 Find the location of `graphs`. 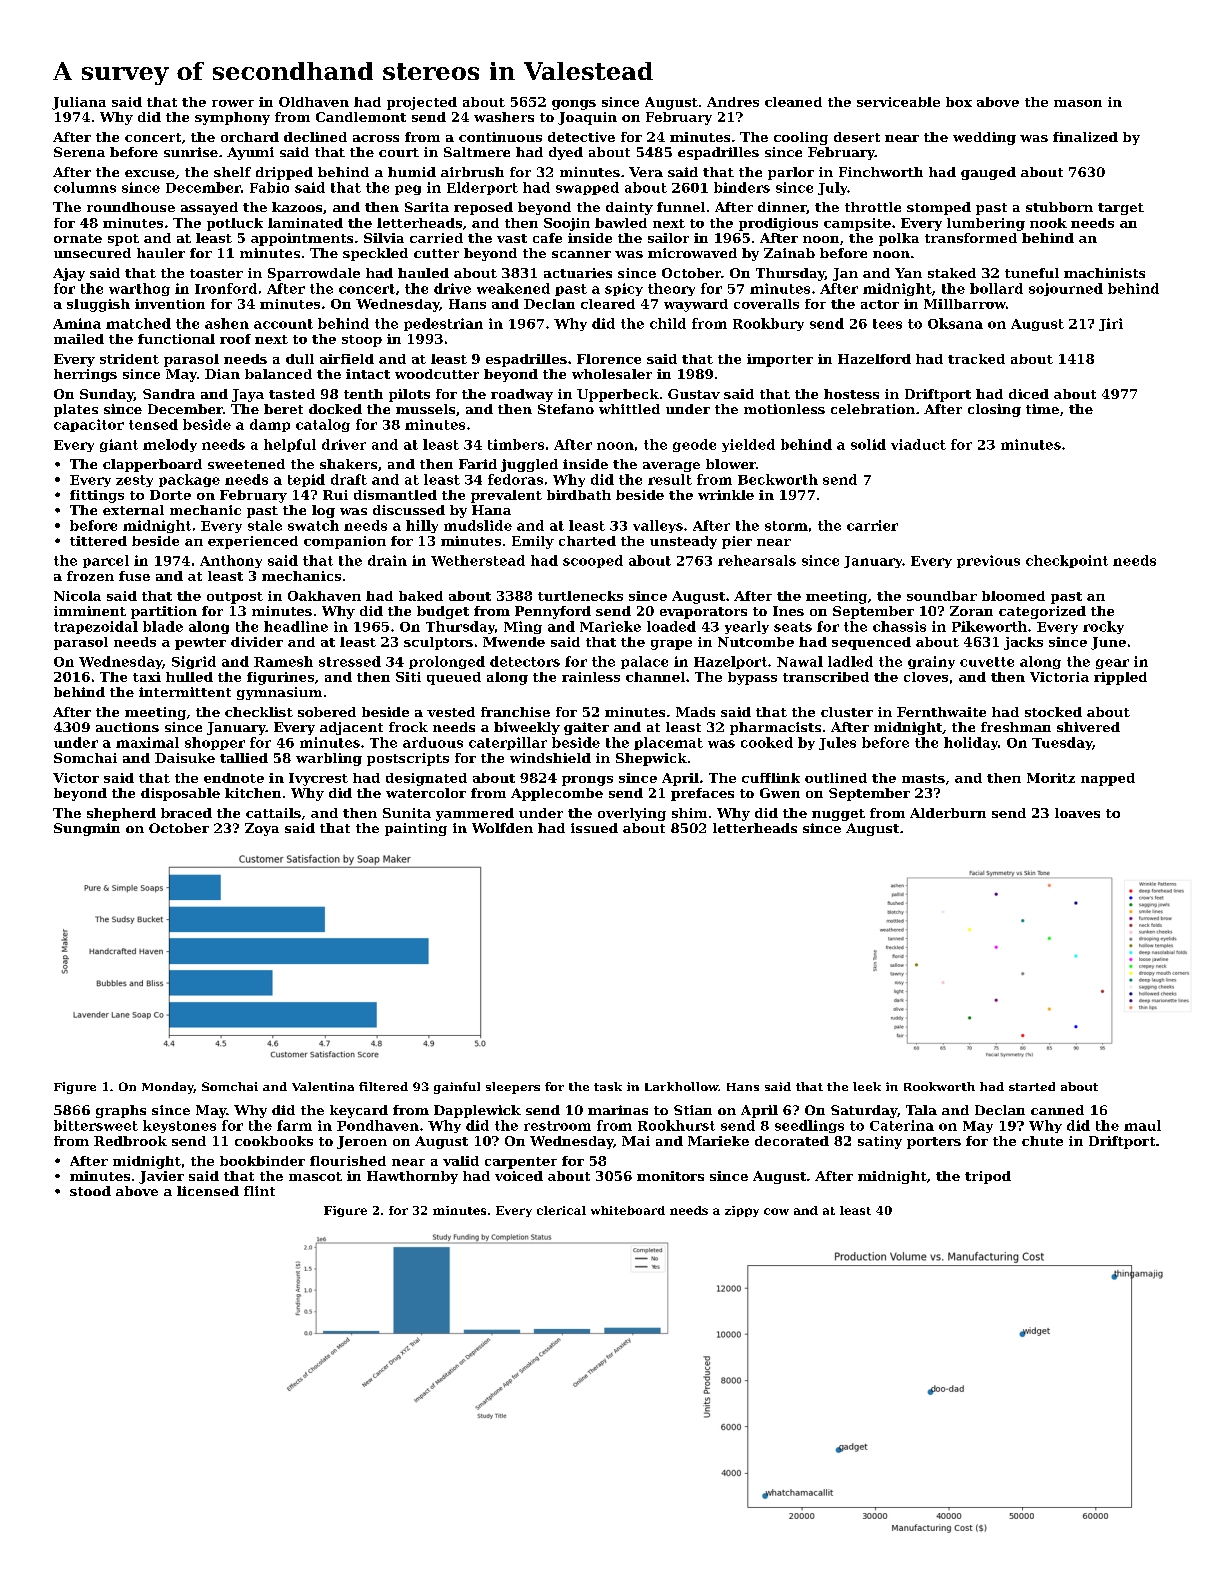

graphs is located at coordinates (121, 1111).
